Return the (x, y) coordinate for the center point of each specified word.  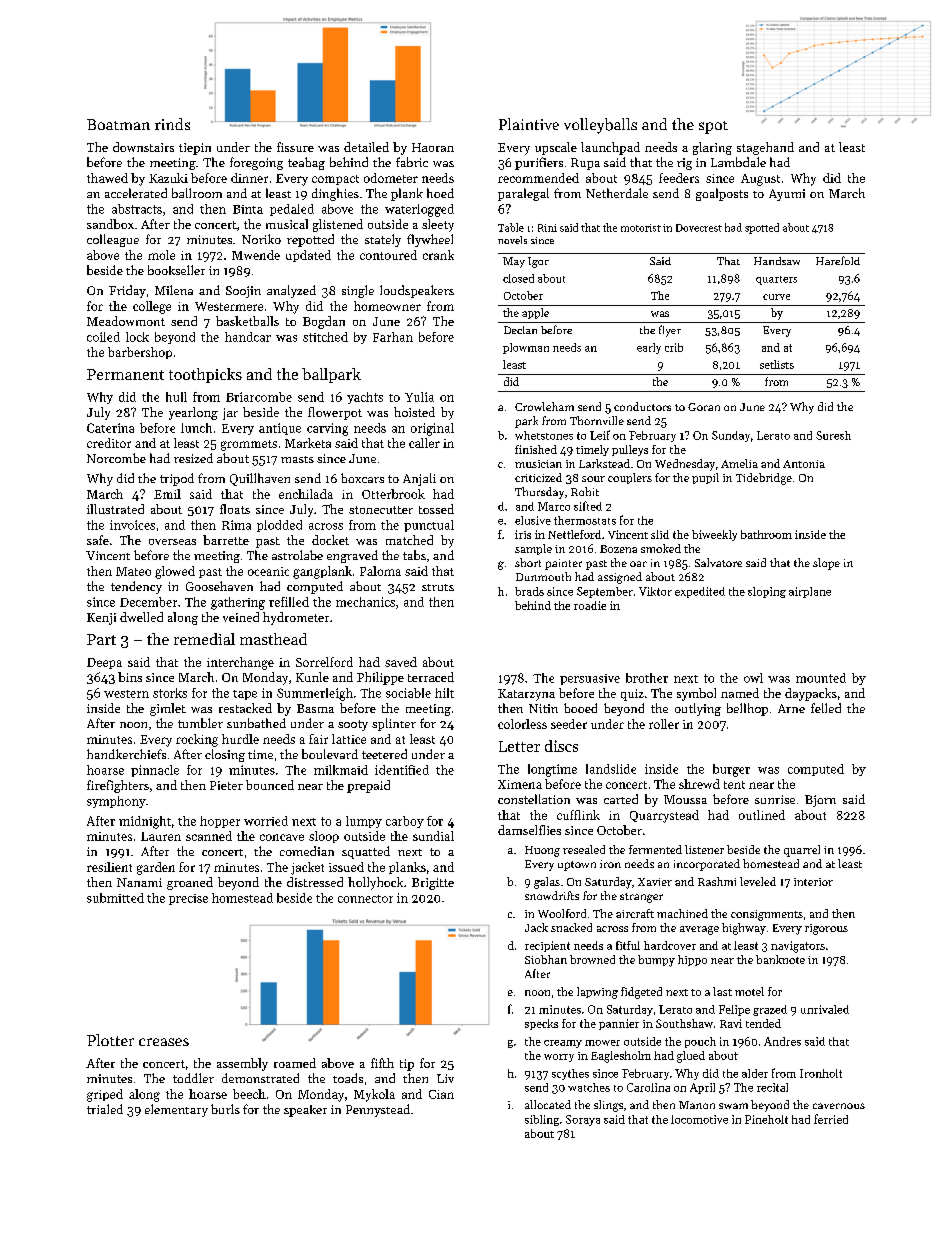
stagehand (765, 148)
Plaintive (529, 124)
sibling (542, 1120)
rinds (172, 124)
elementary (176, 1110)
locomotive (699, 1119)
